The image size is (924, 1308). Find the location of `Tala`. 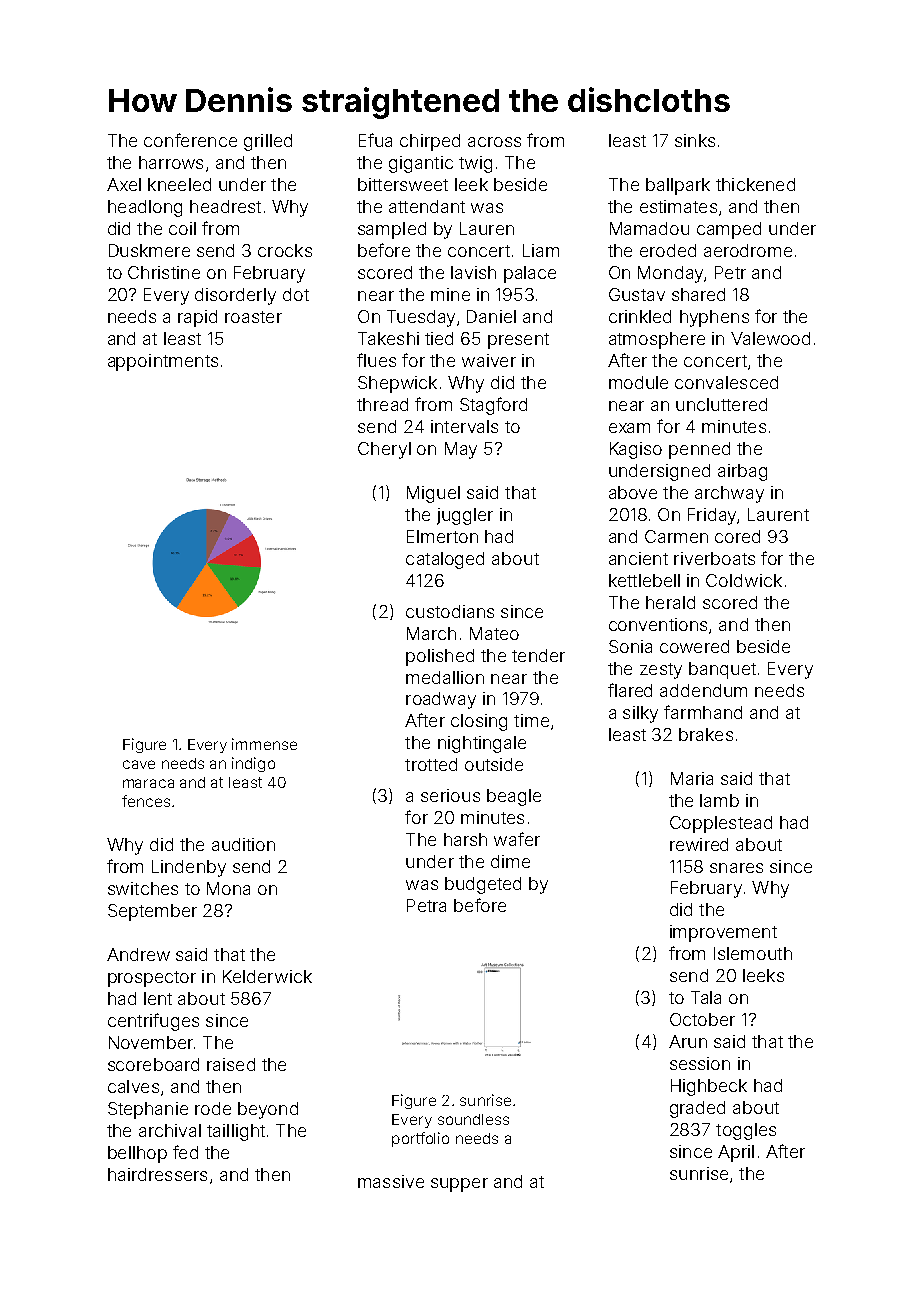

Tala is located at coordinates (706, 997).
